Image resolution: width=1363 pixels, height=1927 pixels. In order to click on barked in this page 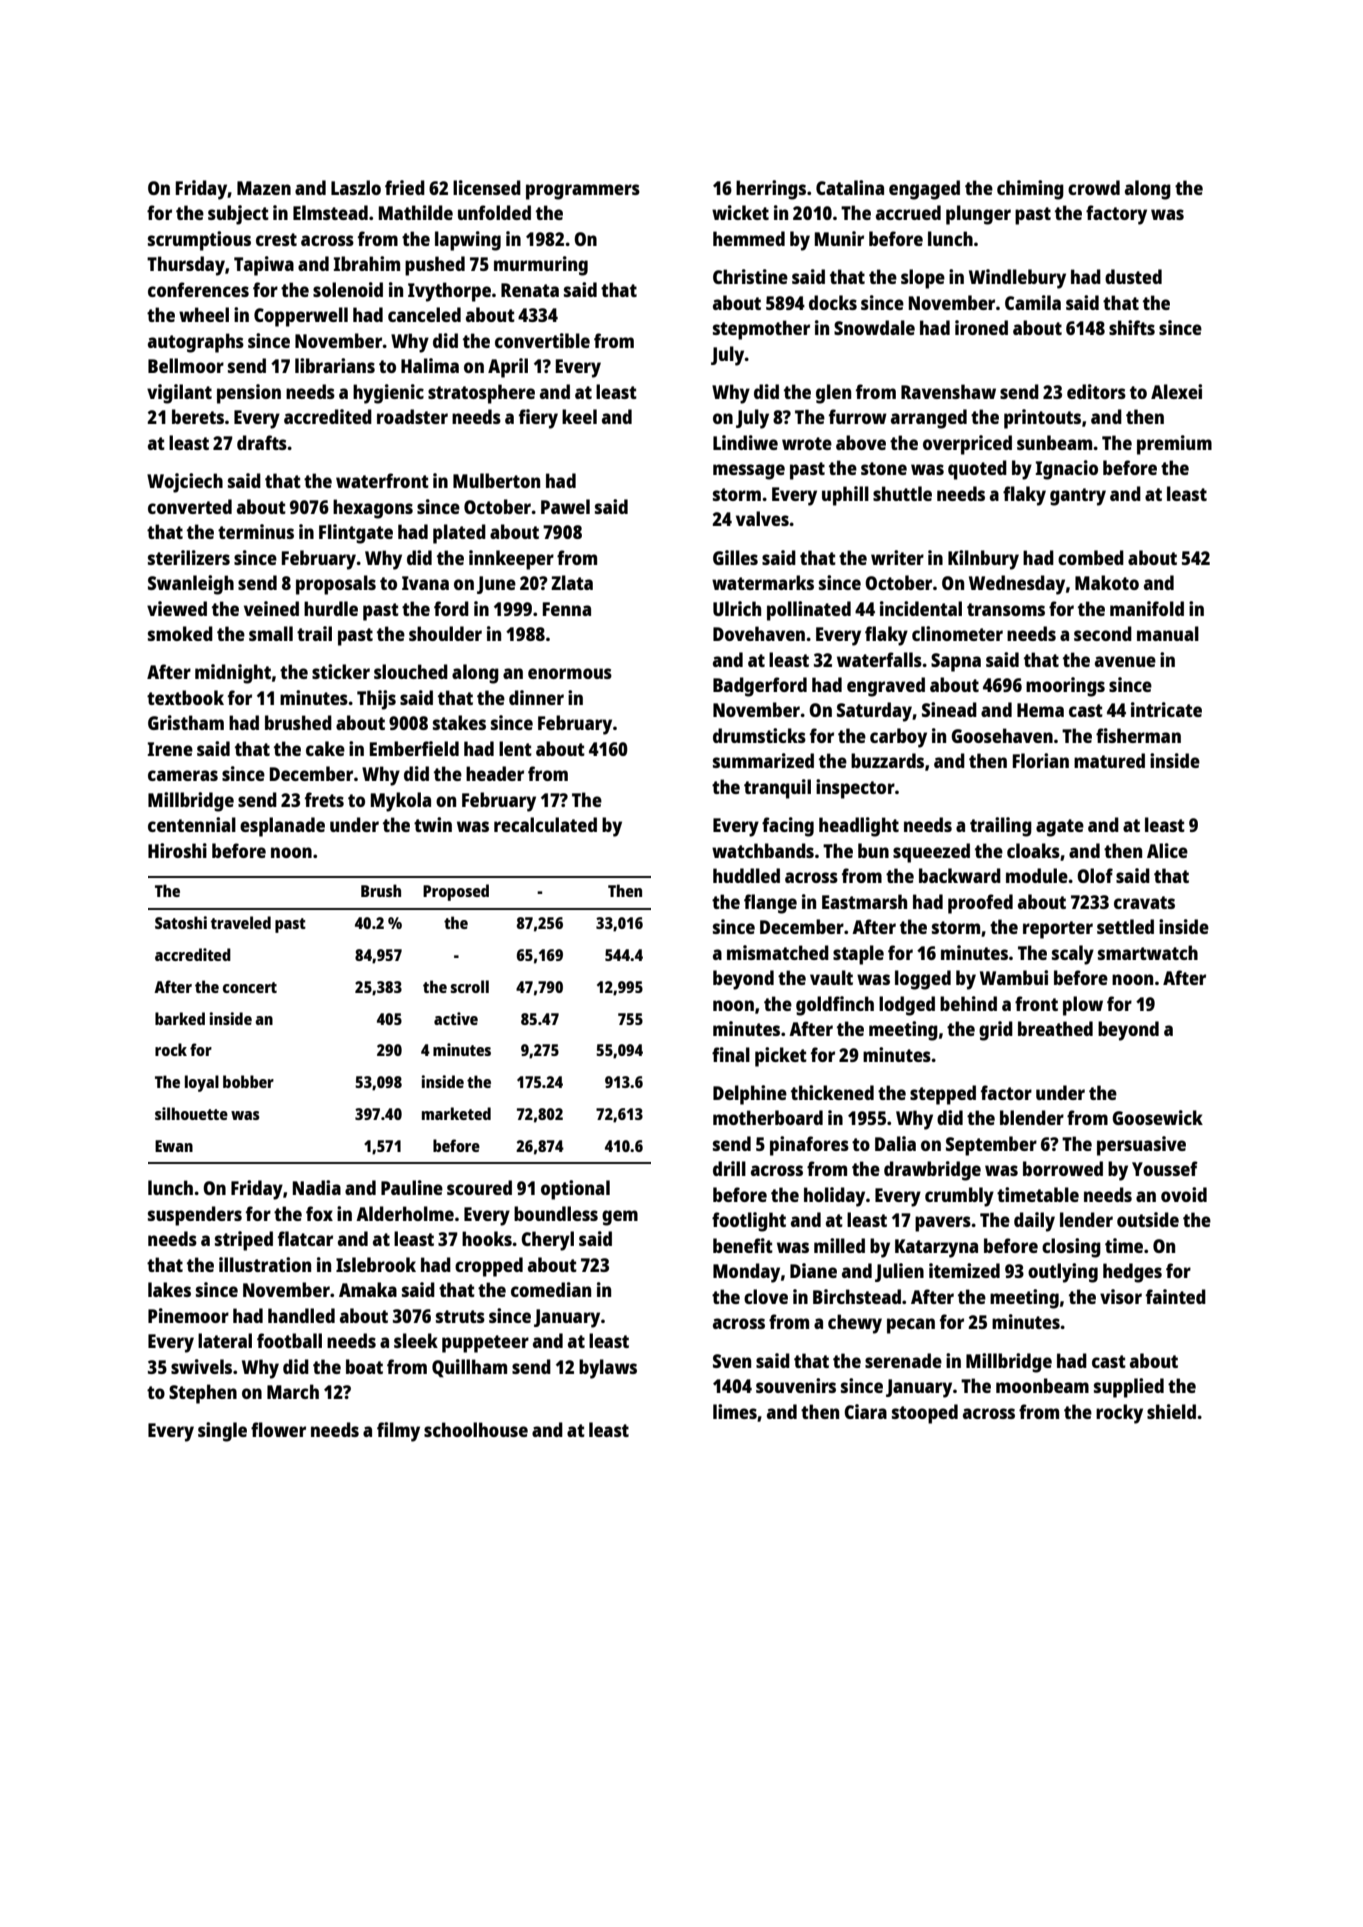, I will do `click(180, 1018)`.
